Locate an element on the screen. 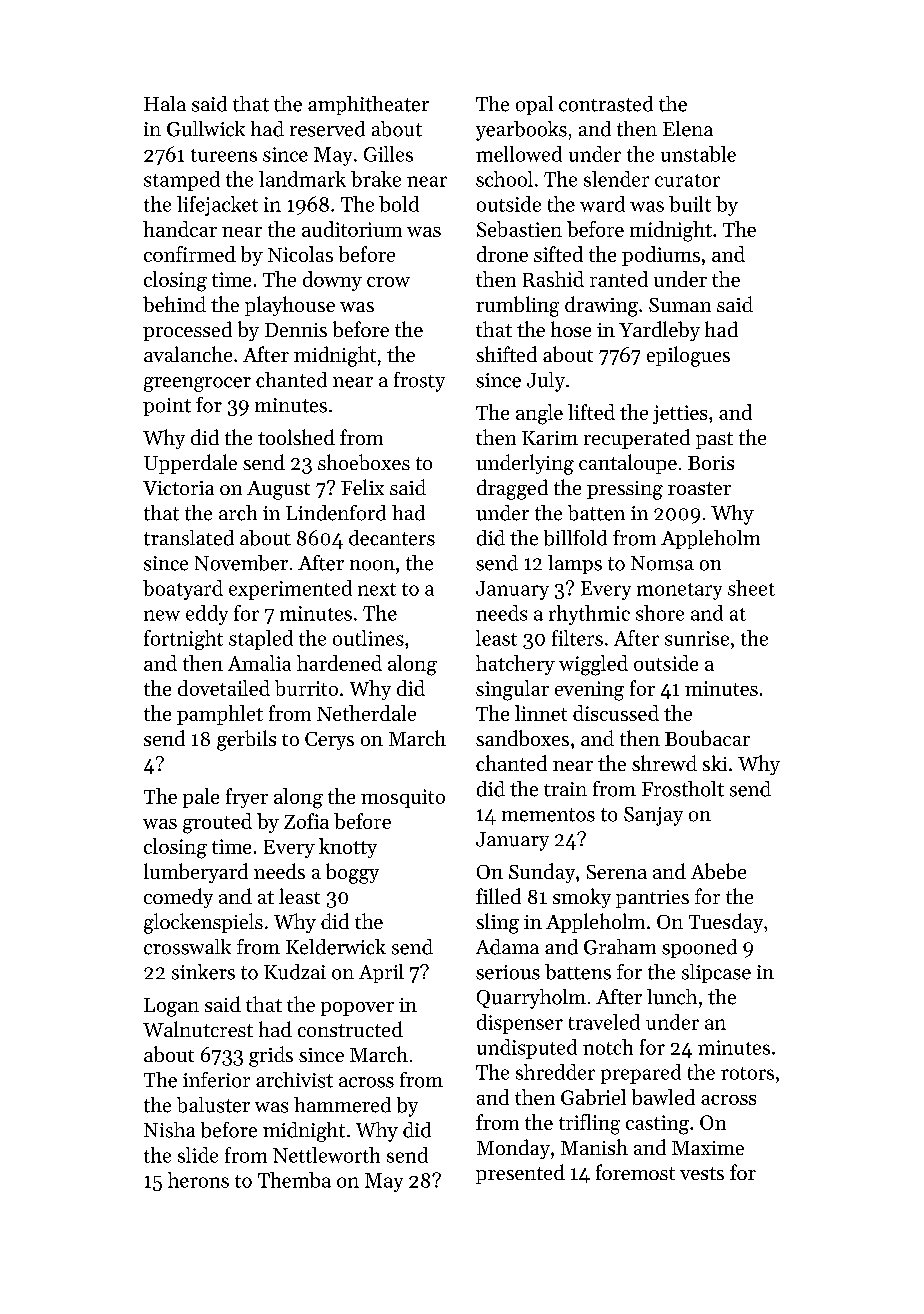 This screenshot has width=924, height=1314. baluster is located at coordinates (213, 1105).
